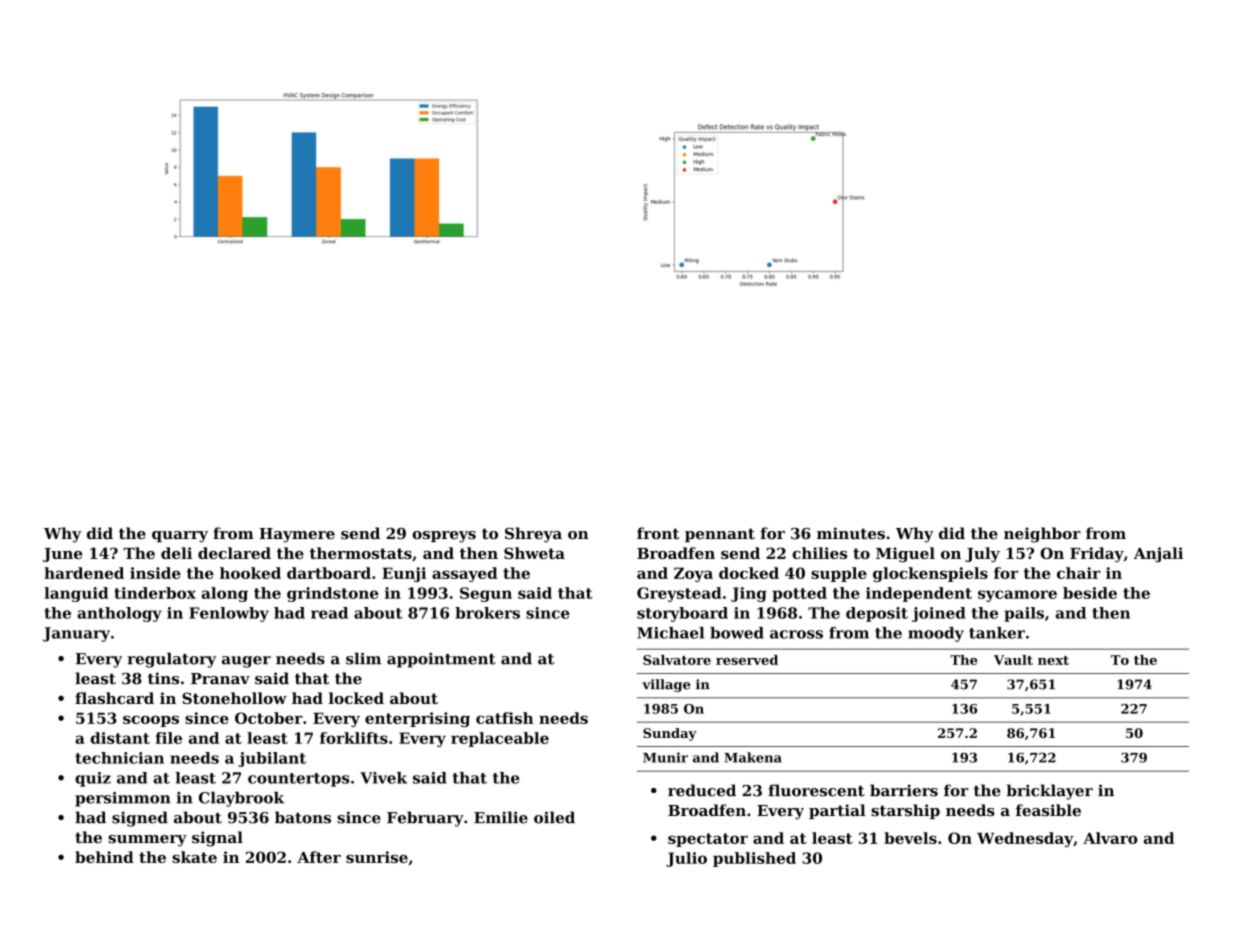 Image resolution: width=1233 pixels, height=952 pixels. I want to click on signal, so click(217, 839).
